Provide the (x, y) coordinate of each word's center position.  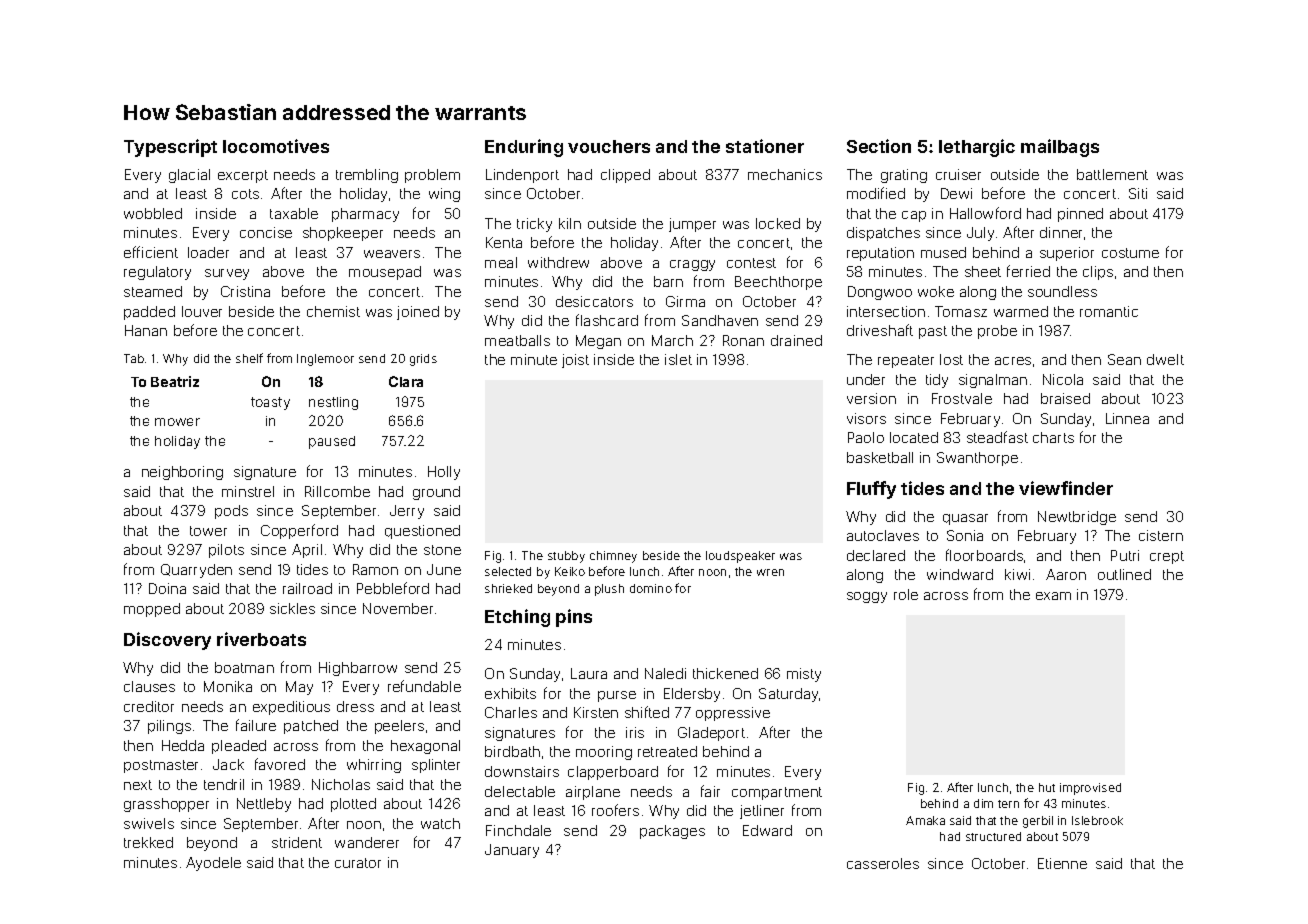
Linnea (1127, 418)
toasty (270, 403)
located (914, 437)
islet (678, 359)
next (138, 785)
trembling (367, 176)
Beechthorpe (778, 283)
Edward (767, 830)
